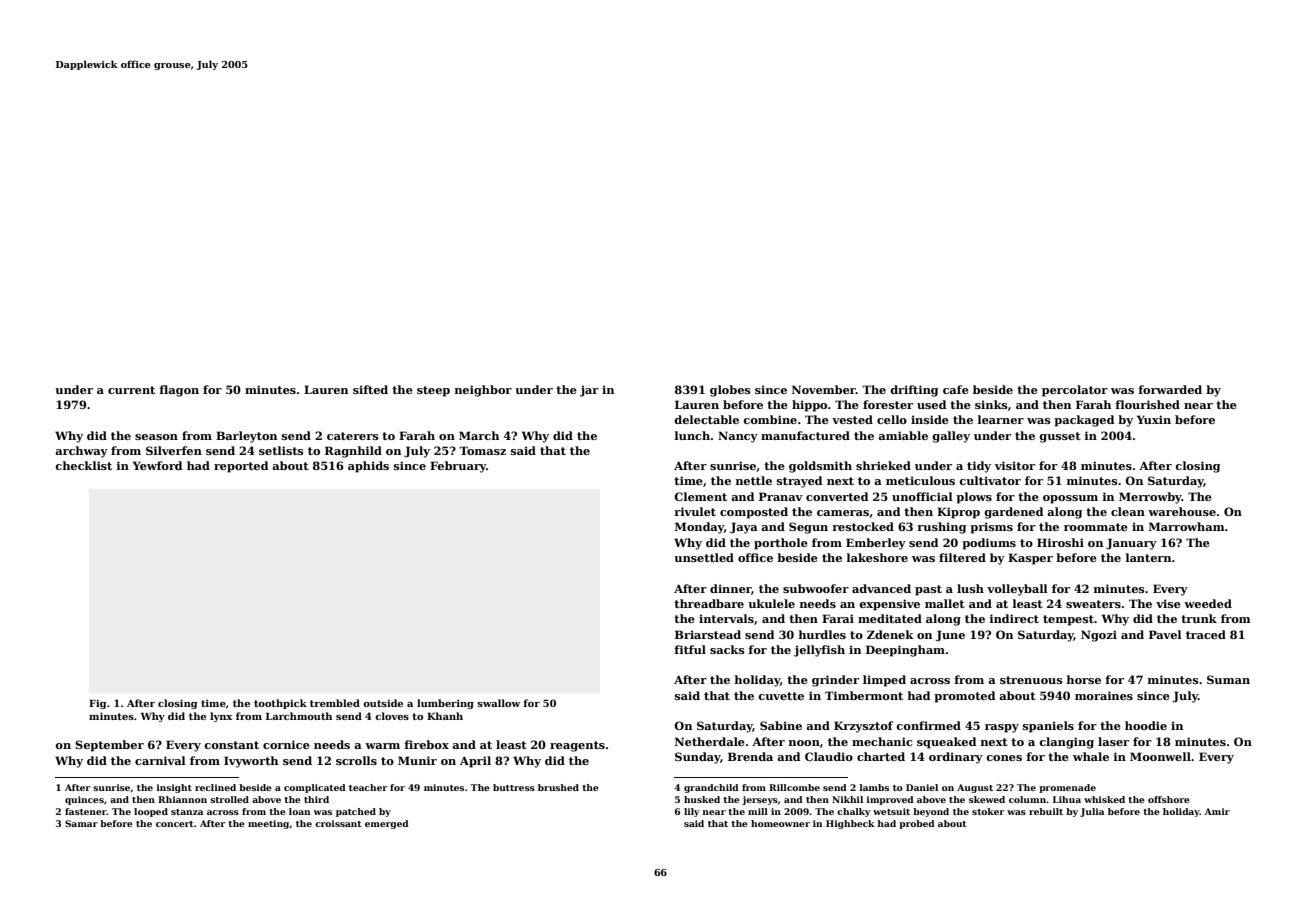 The height and width of the screenshot is (924, 1308). I want to click on Samar, so click(81, 823).
